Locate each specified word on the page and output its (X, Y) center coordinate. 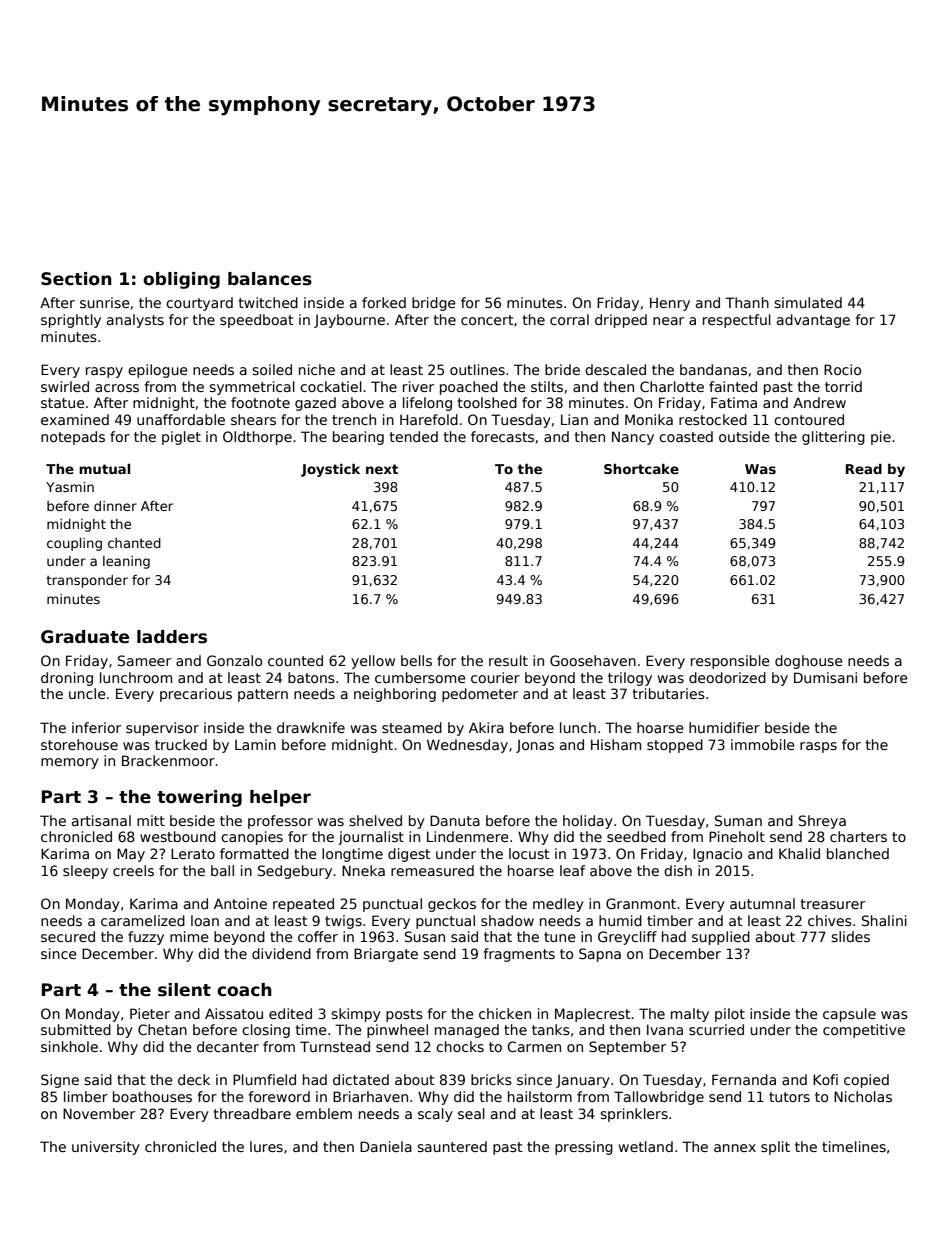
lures (266, 1146)
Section (76, 279)
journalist (371, 838)
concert (487, 320)
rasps (818, 747)
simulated (808, 302)
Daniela (386, 1146)
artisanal (101, 820)
